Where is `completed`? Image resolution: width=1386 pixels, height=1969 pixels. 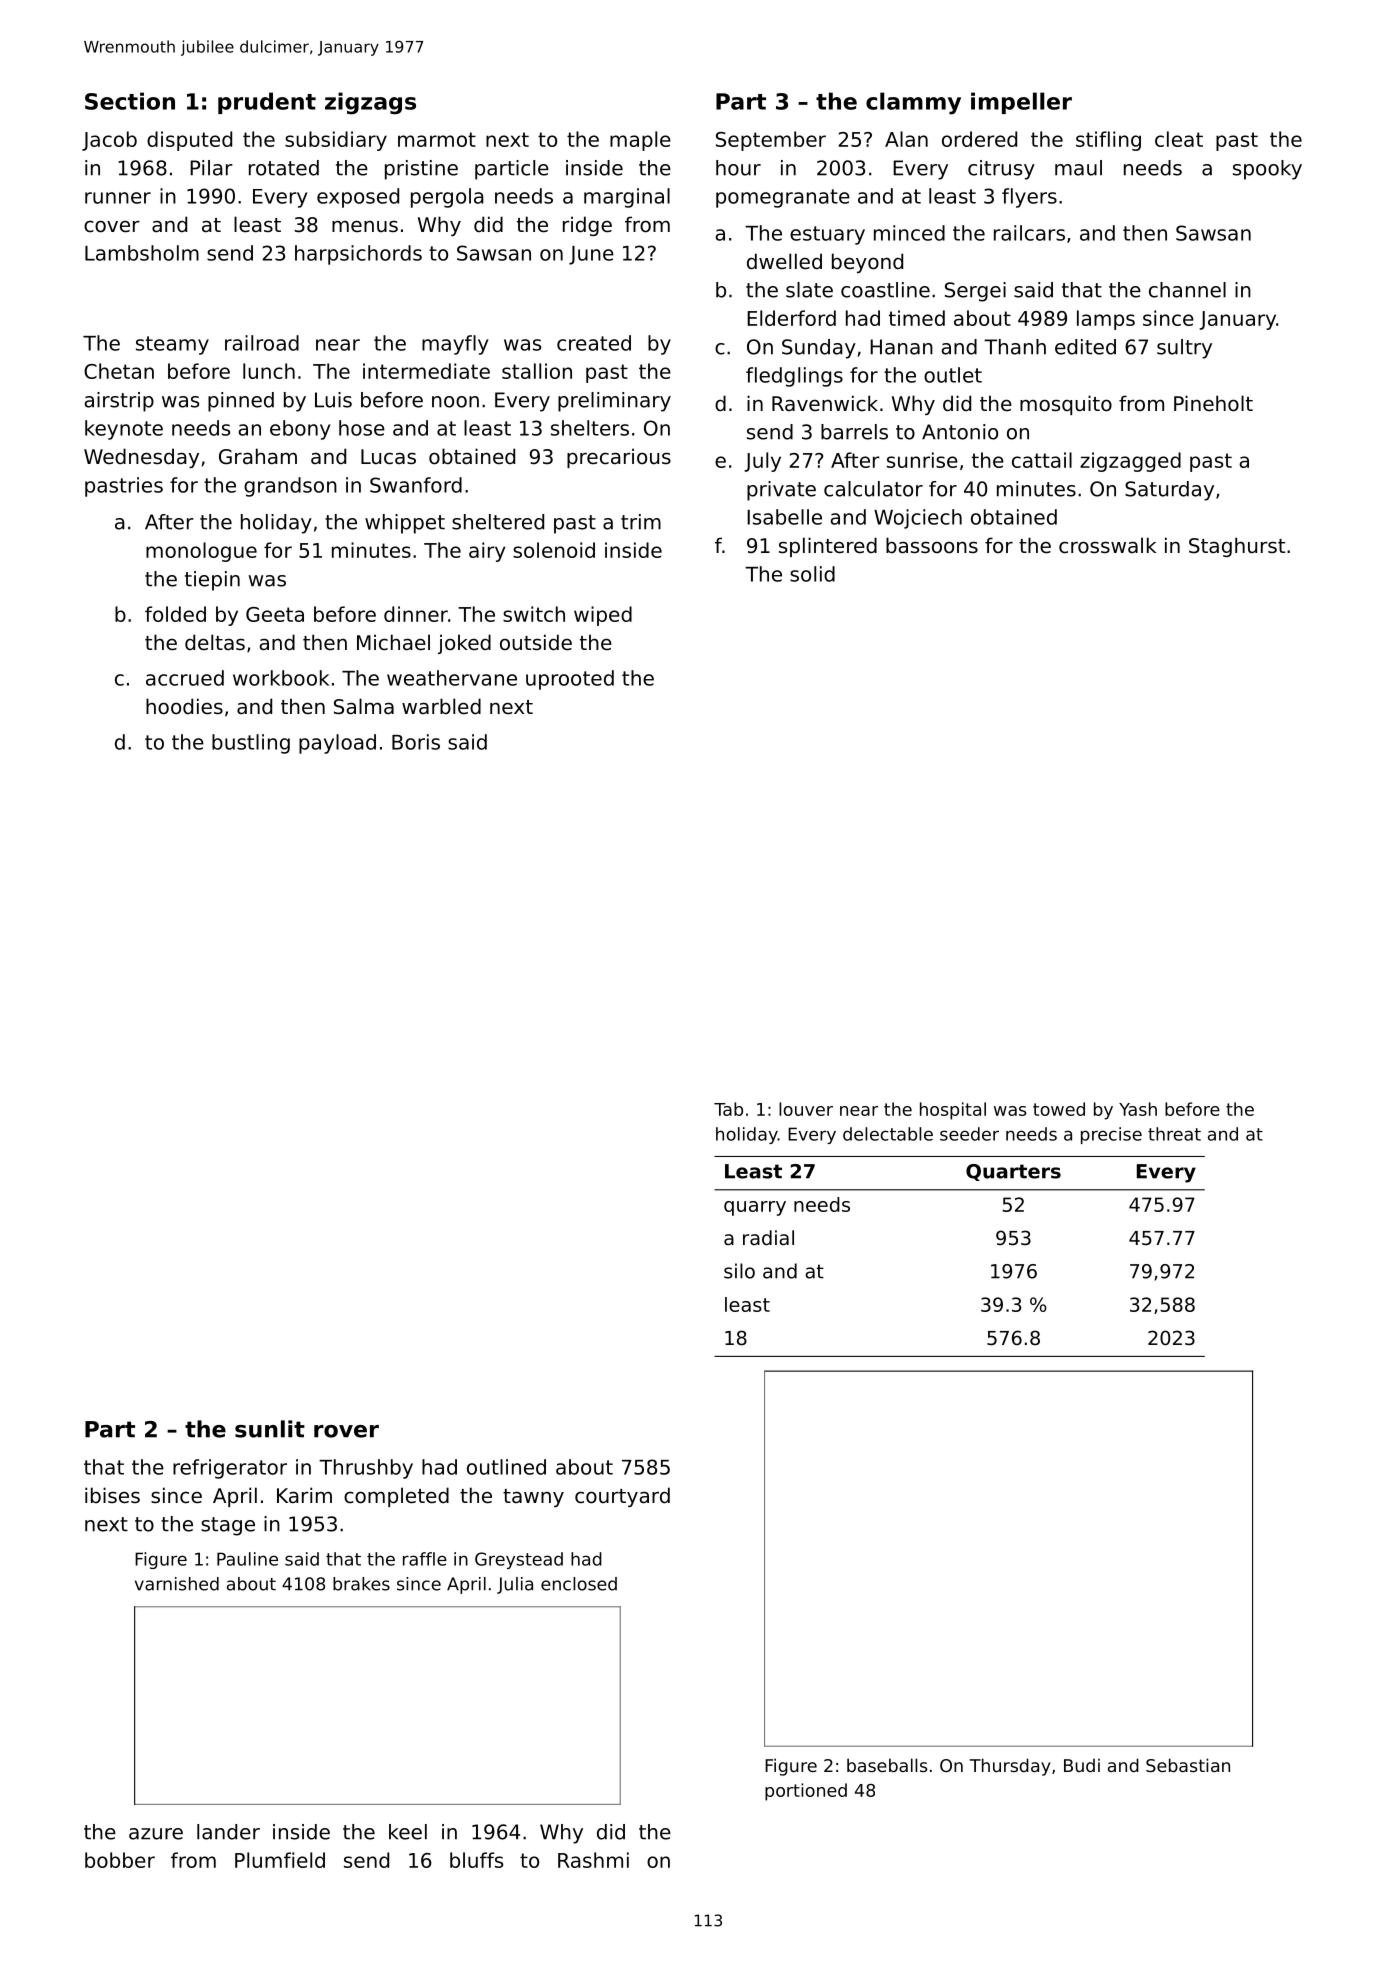
completed is located at coordinates (396, 1497).
